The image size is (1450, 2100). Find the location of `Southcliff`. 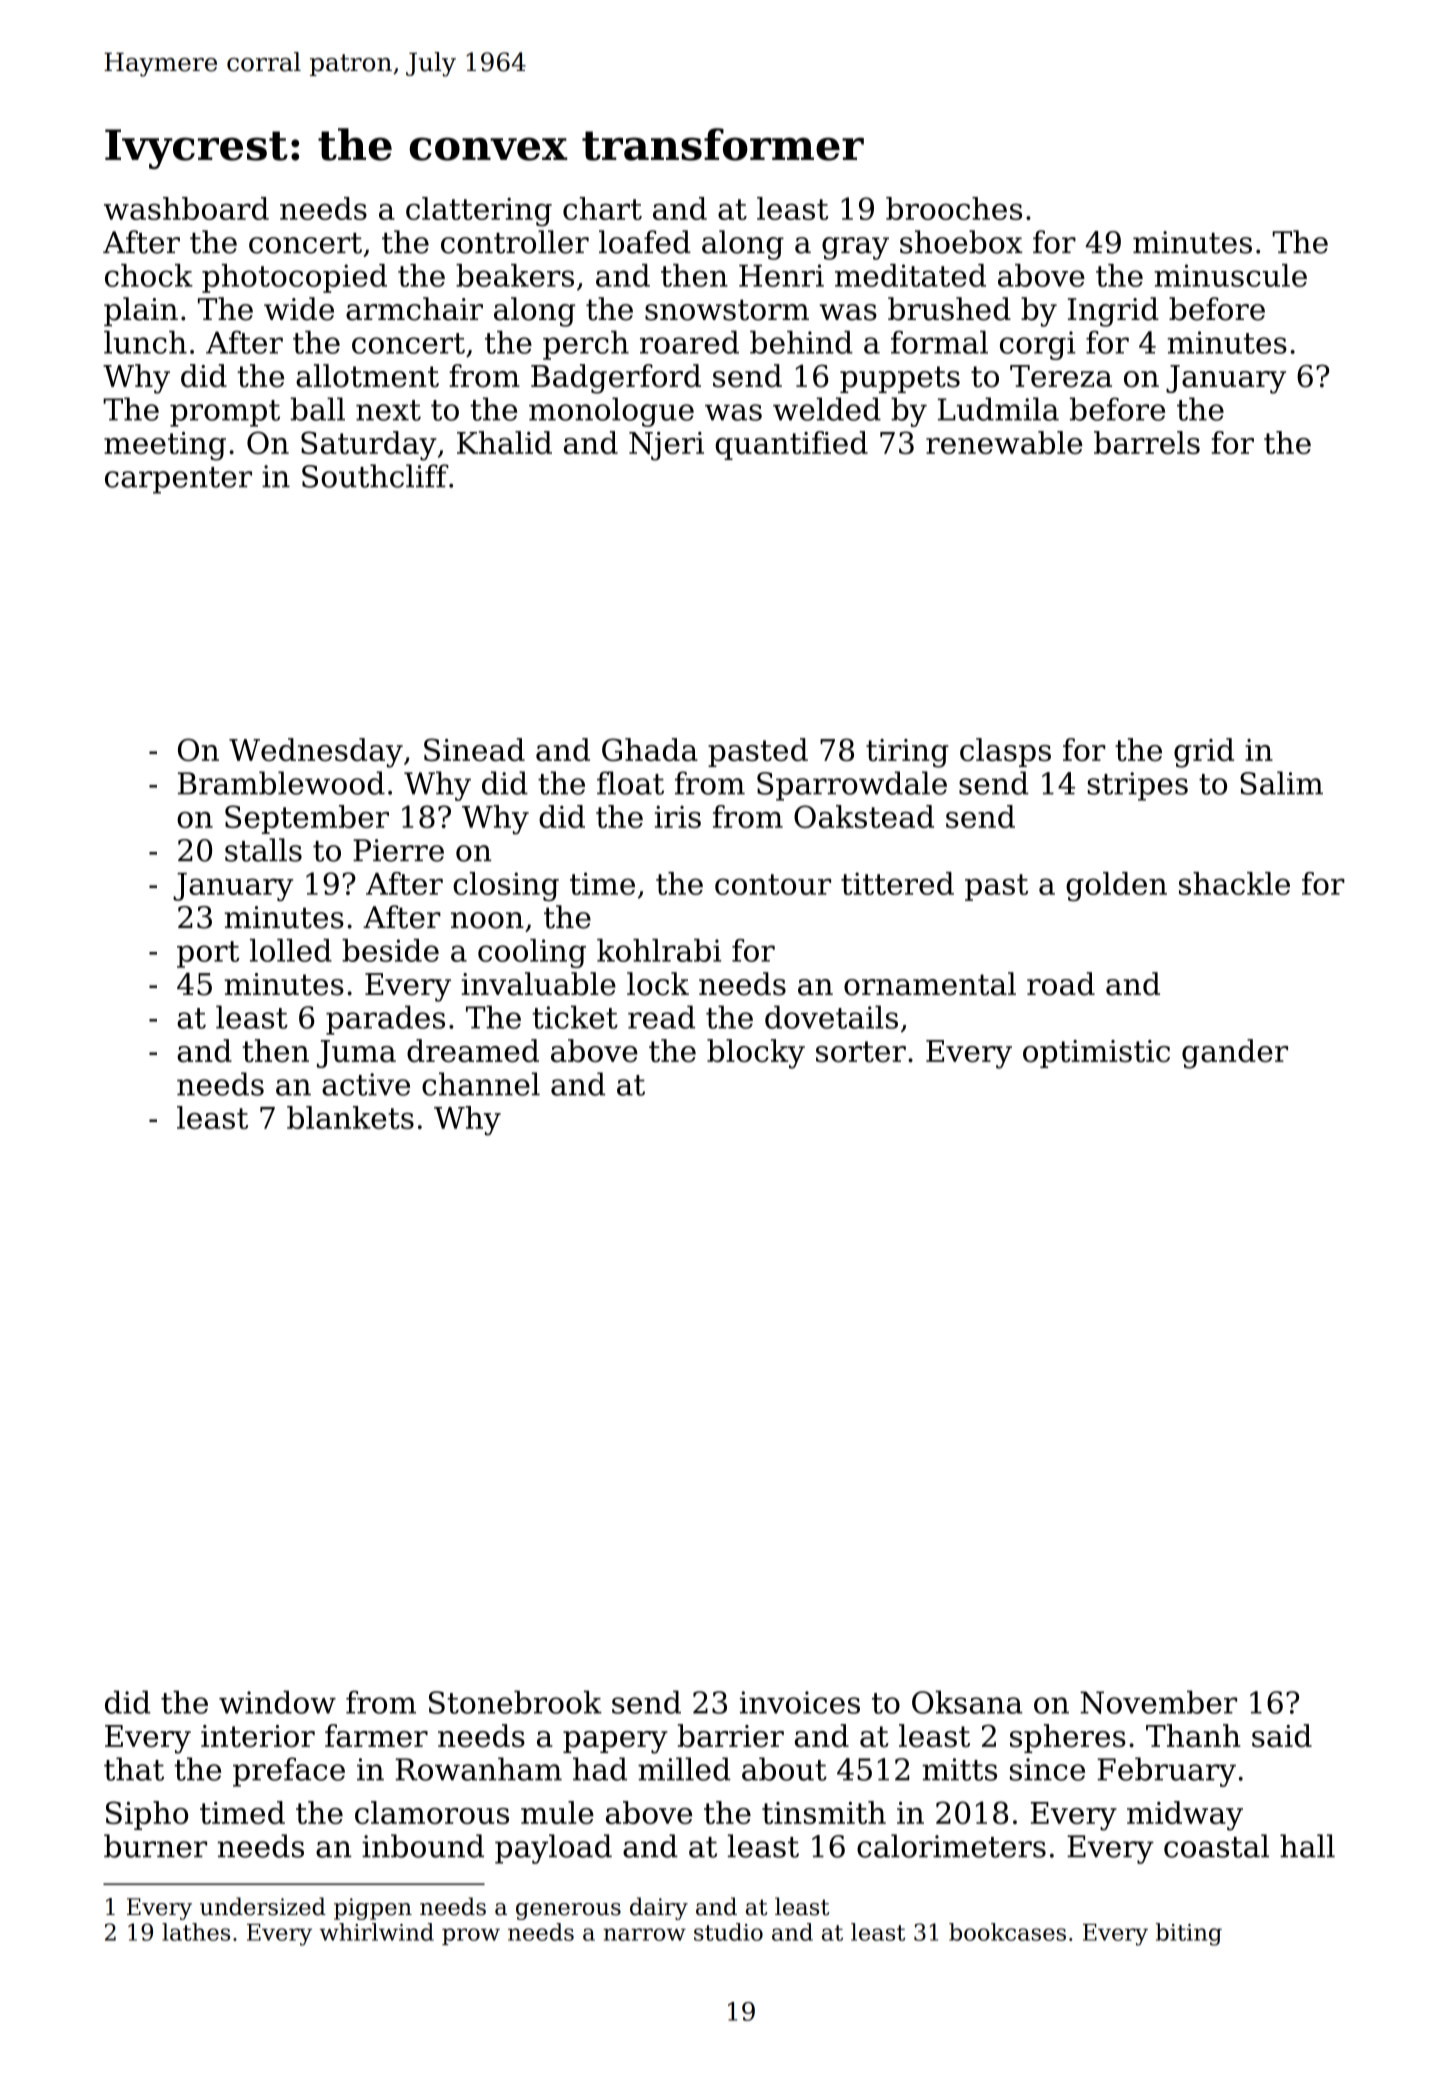

Southcliff is located at coordinates (375, 476).
